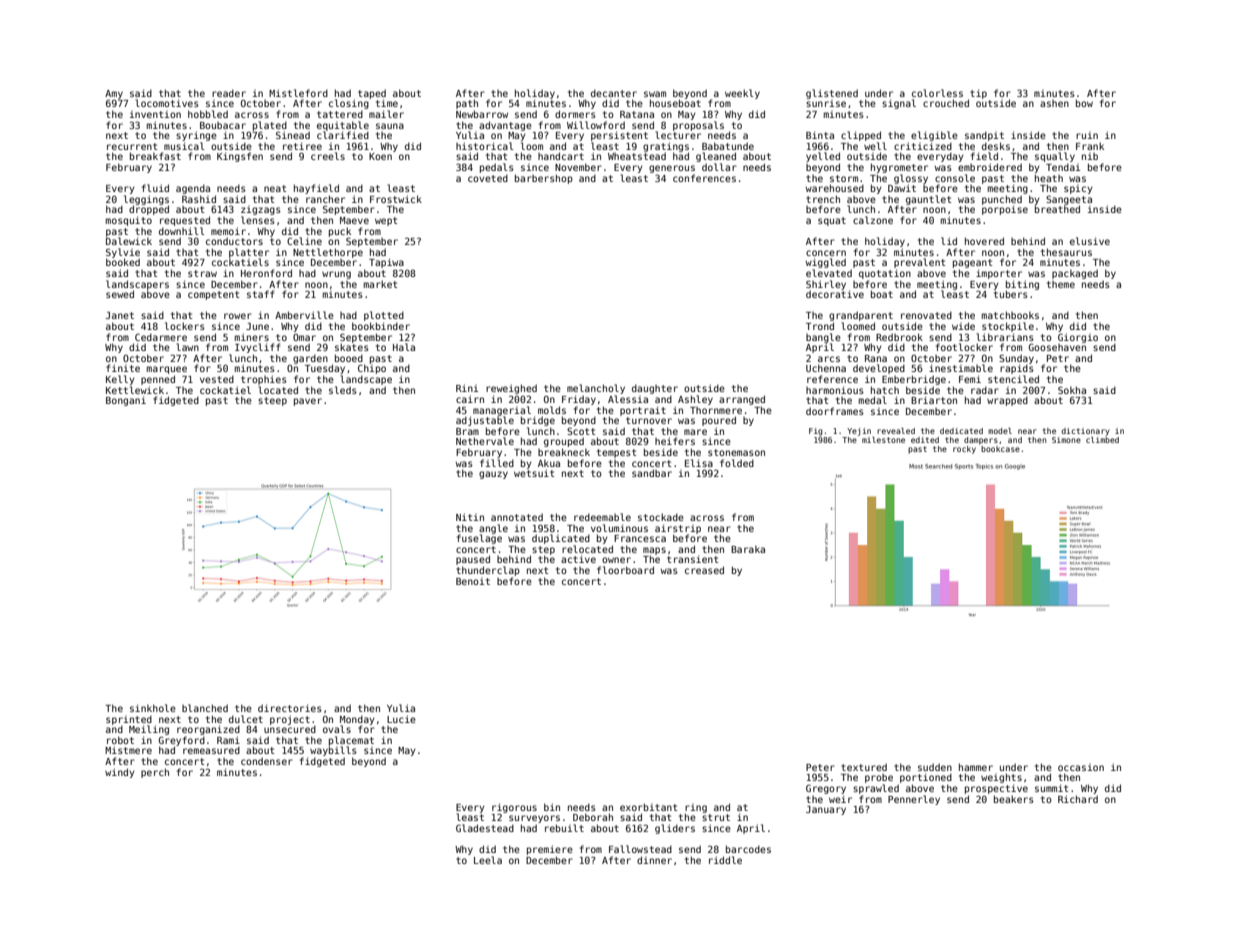 The image size is (1233, 952). Describe the element at coordinates (404, 347) in the document. I see `Hala` at that location.
